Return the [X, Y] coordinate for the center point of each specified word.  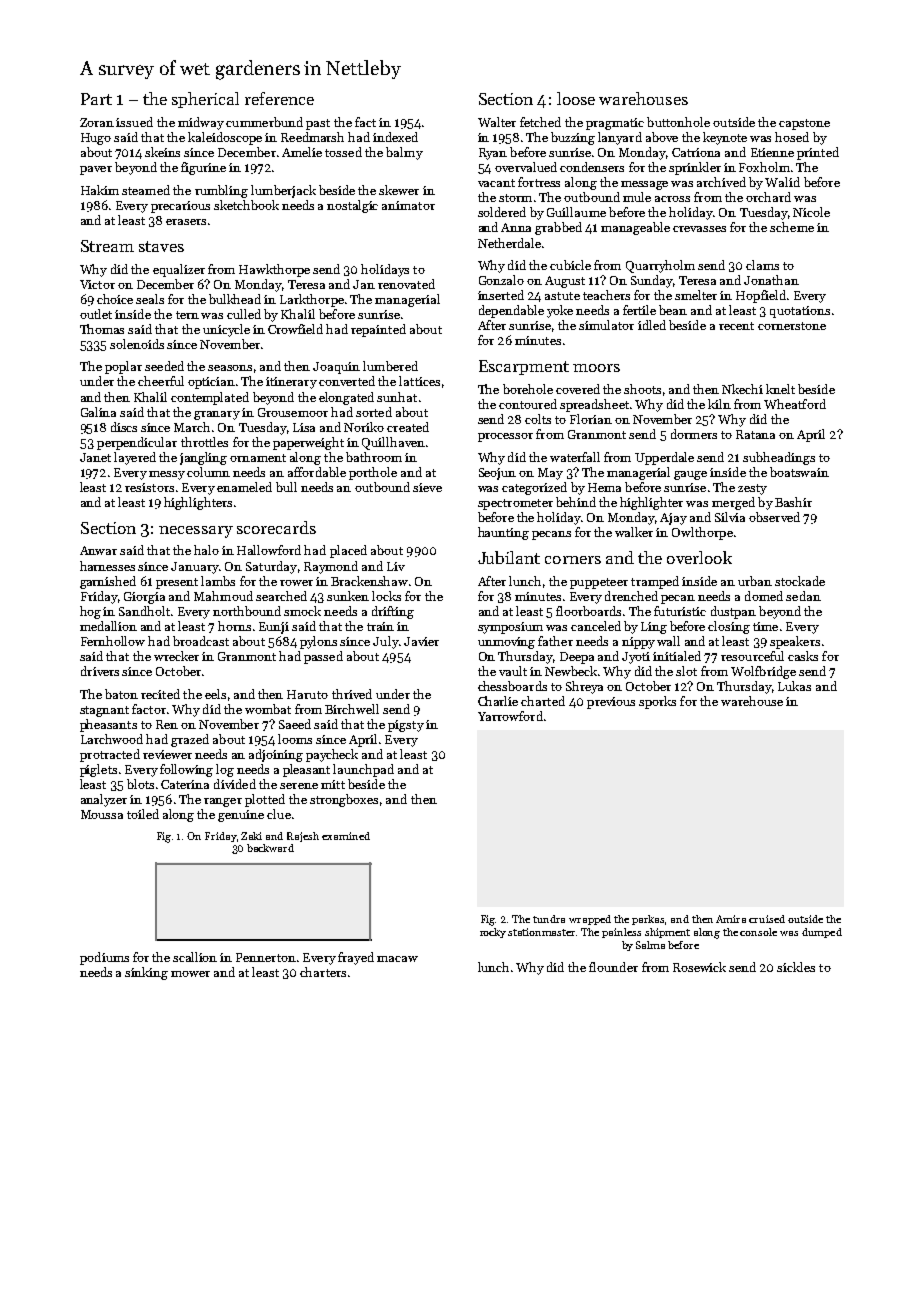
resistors [149, 487]
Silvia [730, 517]
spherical [205, 100]
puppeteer [599, 583]
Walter [497, 122]
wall [668, 641]
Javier [421, 641]
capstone [804, 124]
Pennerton [266, 957]
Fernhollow [113, 641]
